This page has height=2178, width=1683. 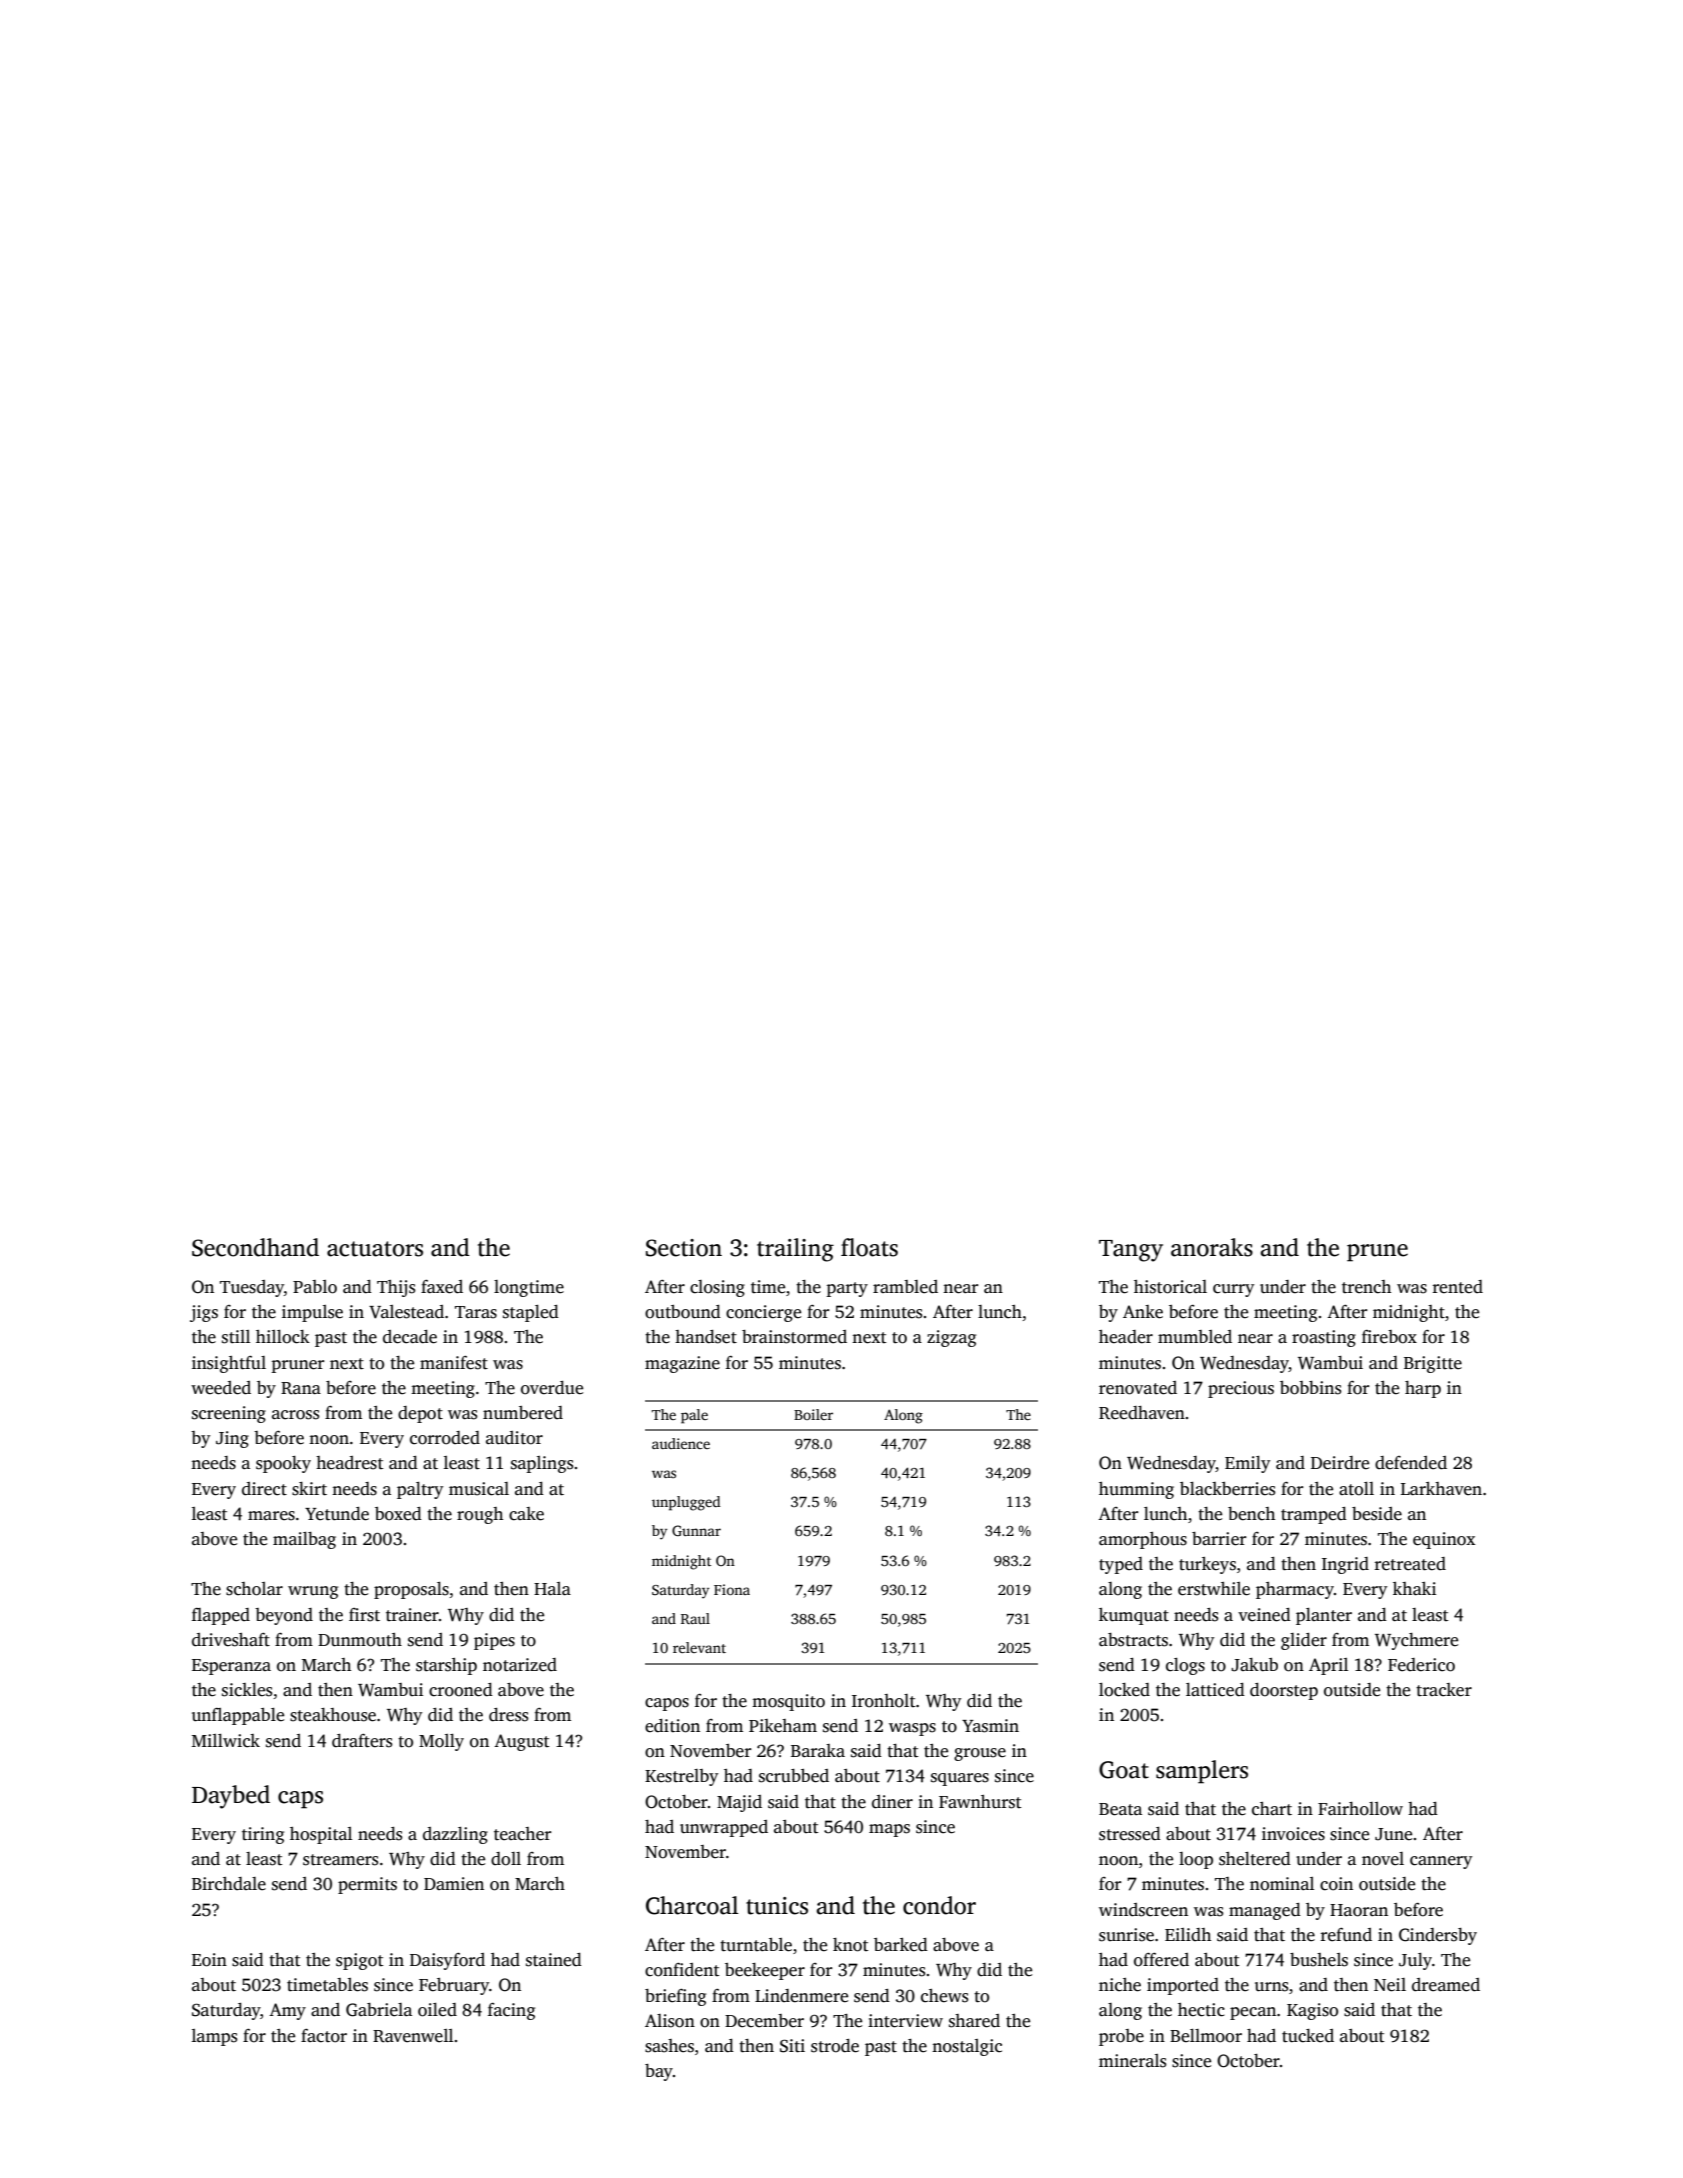 I want to click on stapled, so click(x=531, y=1313).
